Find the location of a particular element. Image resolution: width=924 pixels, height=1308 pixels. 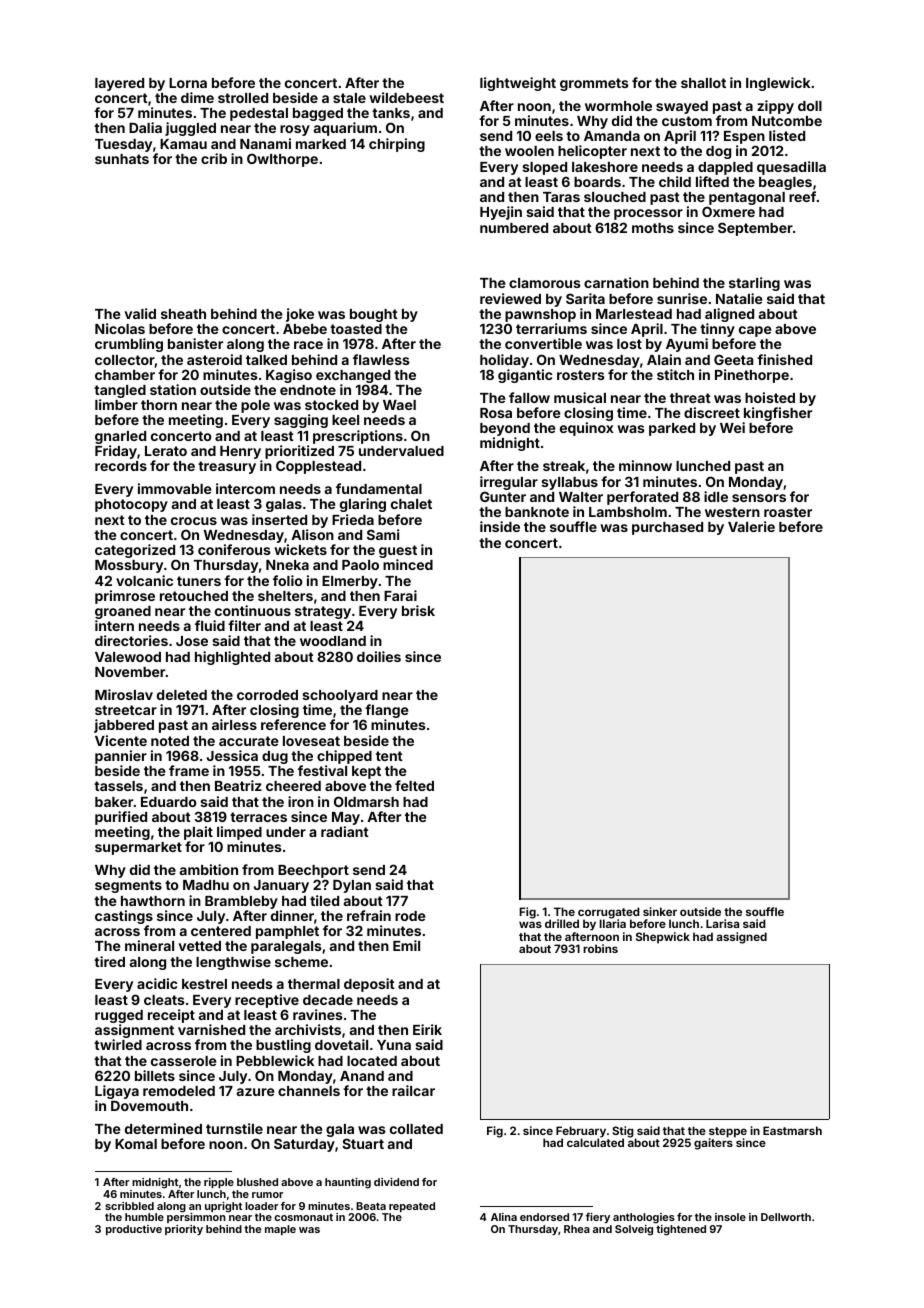

stale is located at coordinates (349, 98).
